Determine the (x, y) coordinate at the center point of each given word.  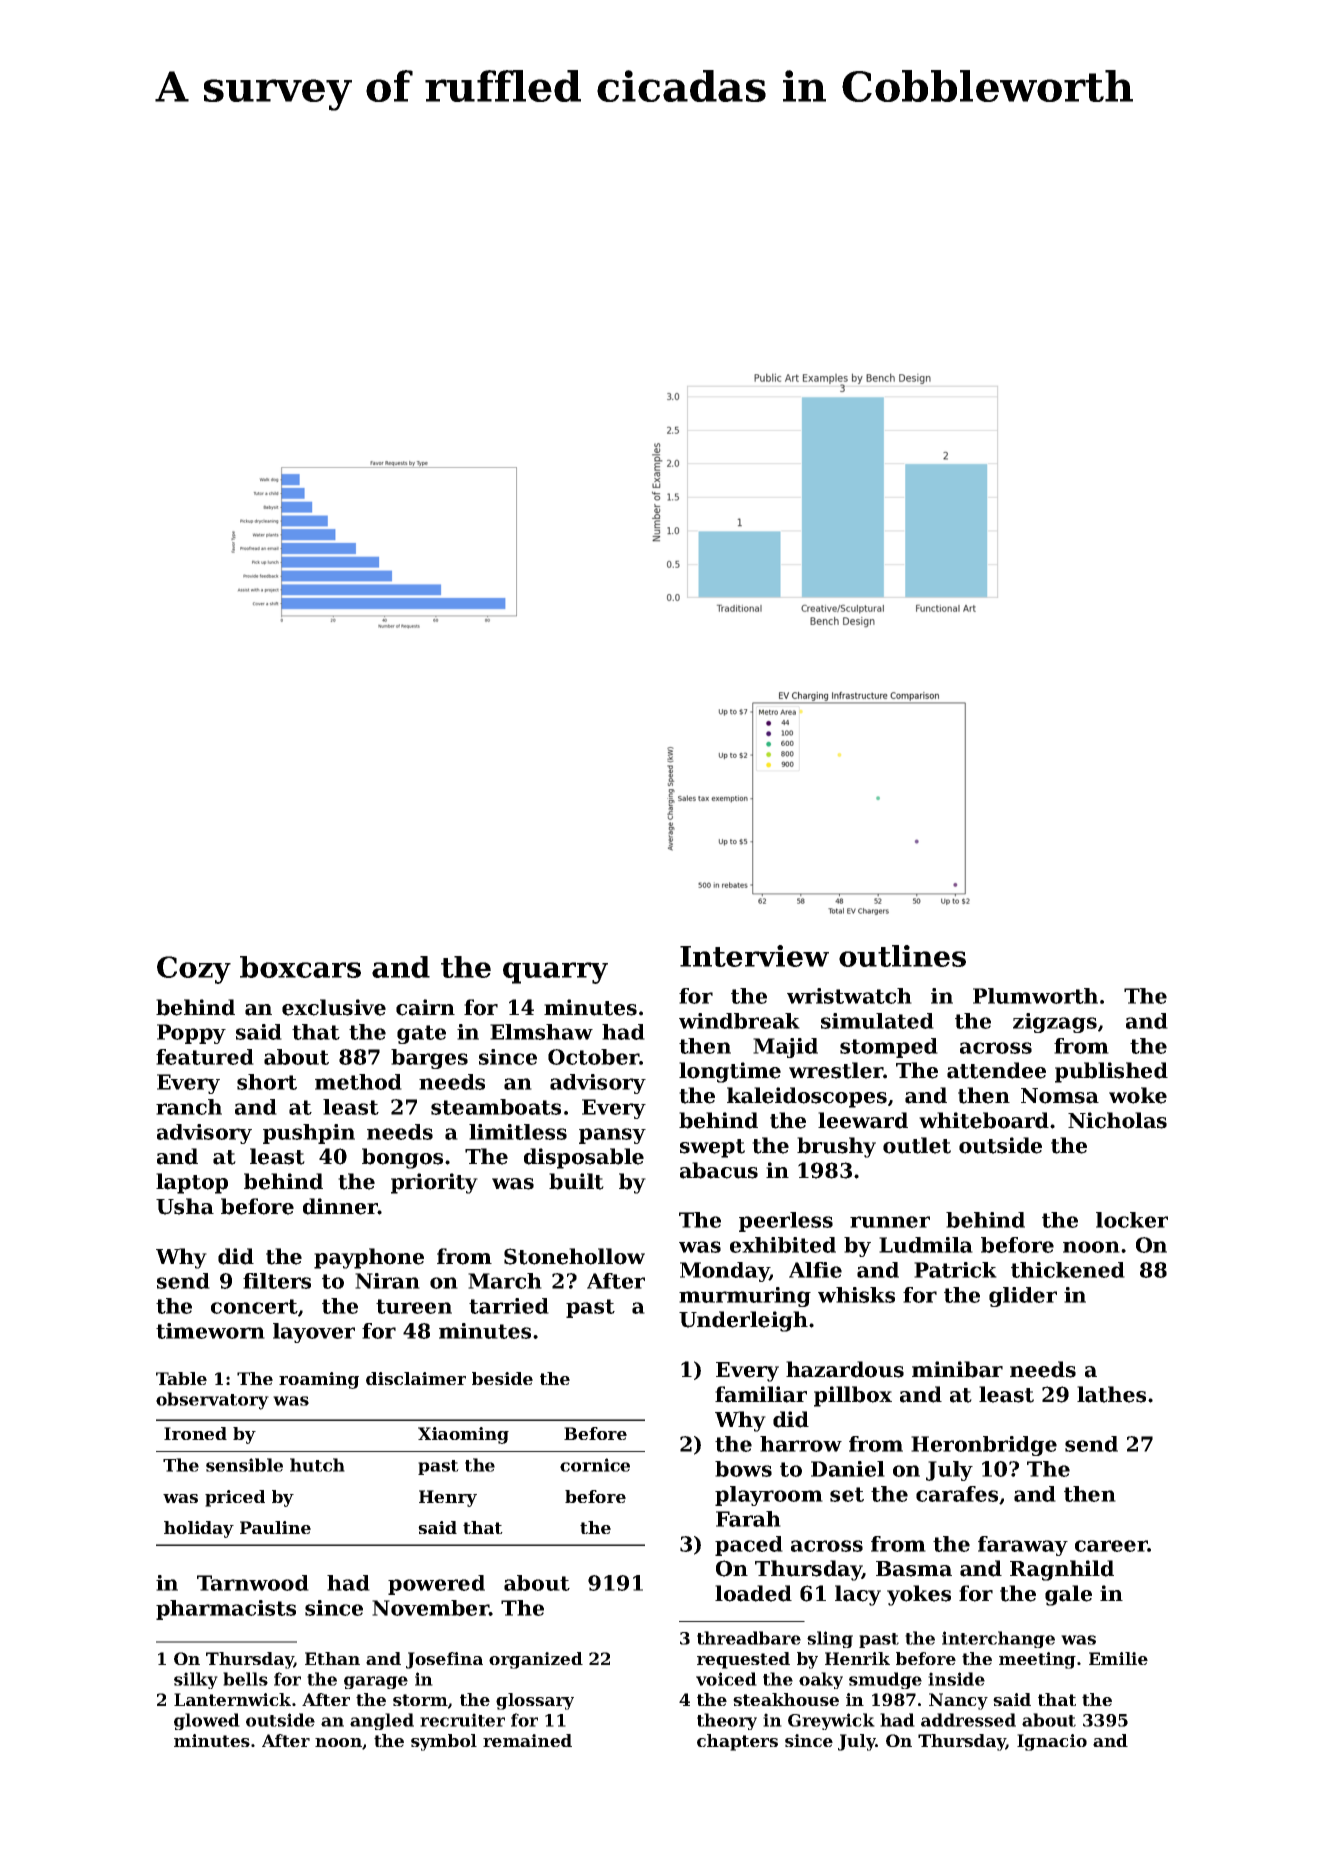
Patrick (955, 1270)
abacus (719, 1170)
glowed (207, 1721)
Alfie (815, 1270)
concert (254, 1306)
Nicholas (1117, 1120)
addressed (968, 1720)
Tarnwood (253, 1583)
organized (536, 1660)
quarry (555, 973)
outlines (902, 956)
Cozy (194, 970)
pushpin (309, 1134)
